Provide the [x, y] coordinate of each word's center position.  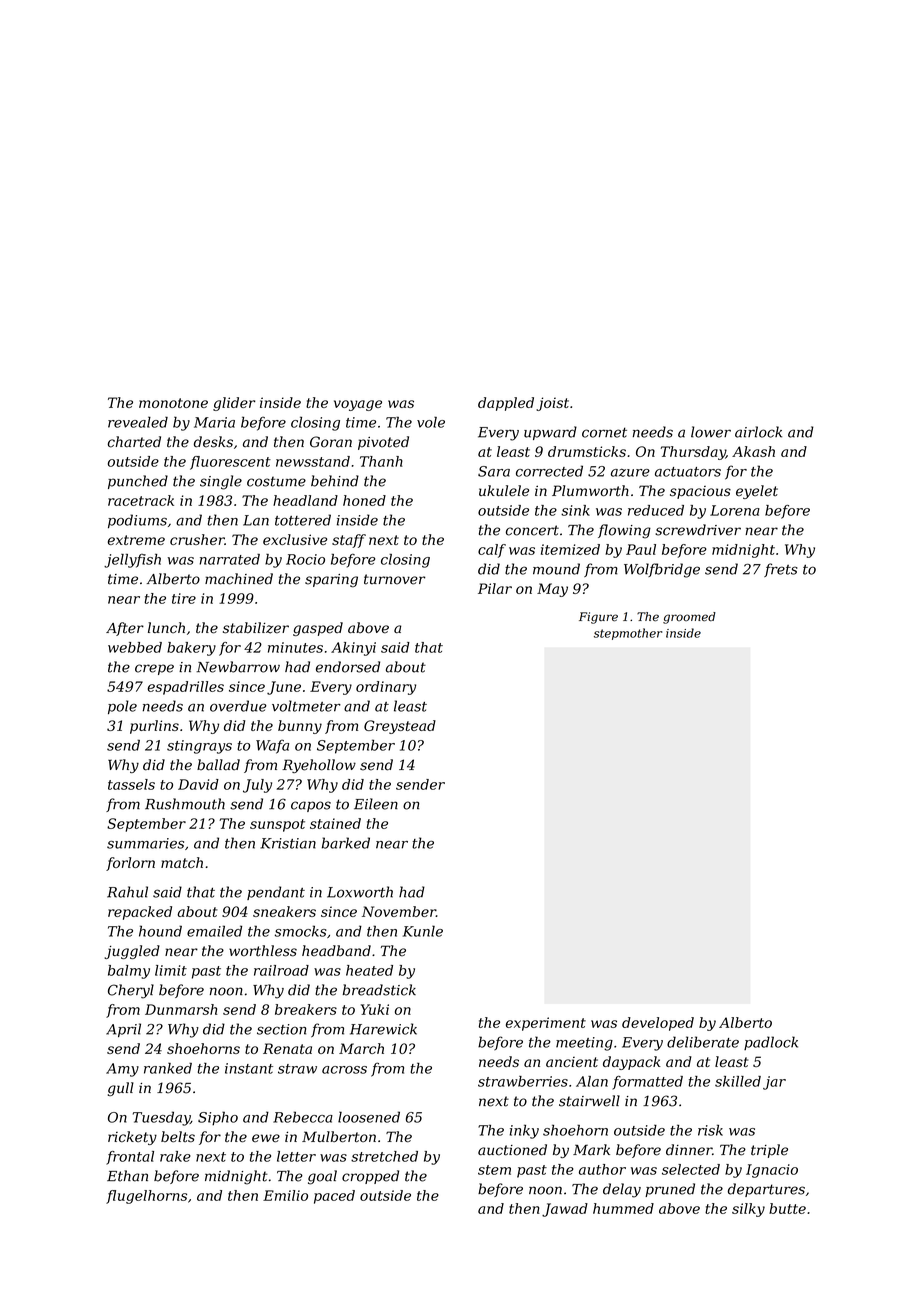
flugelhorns [146, 1197]
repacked [140, 913]
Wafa [272, 746]
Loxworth [360, 892]
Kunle [423, 931]
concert [532, 530]
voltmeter [306, 706]
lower [711, 432]
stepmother [628, 634]
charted [134, 442]
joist [552, 404]
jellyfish [132, 561]
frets [781, 570]
